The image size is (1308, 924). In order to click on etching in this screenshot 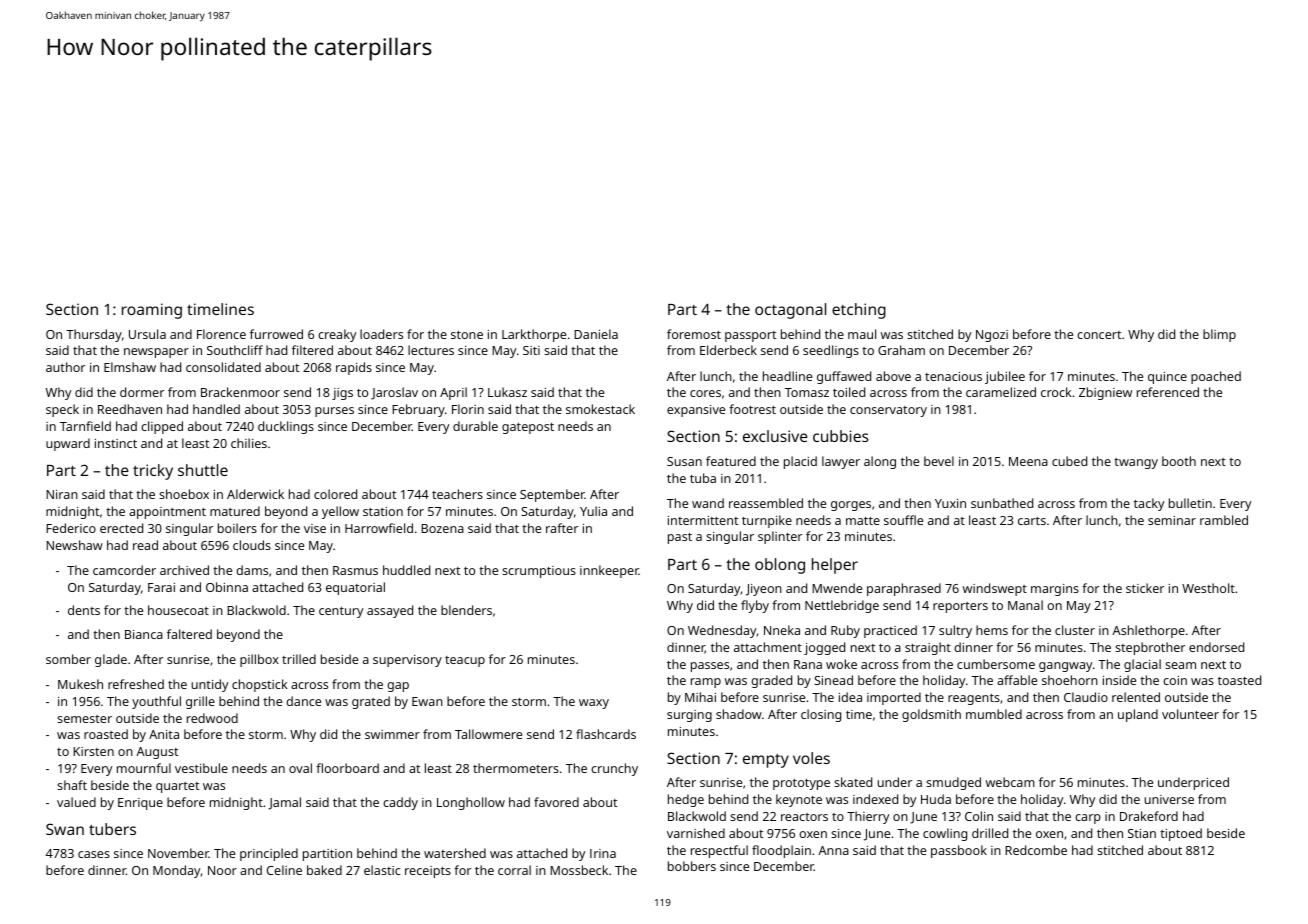, I will do `click(859, 311)`.
